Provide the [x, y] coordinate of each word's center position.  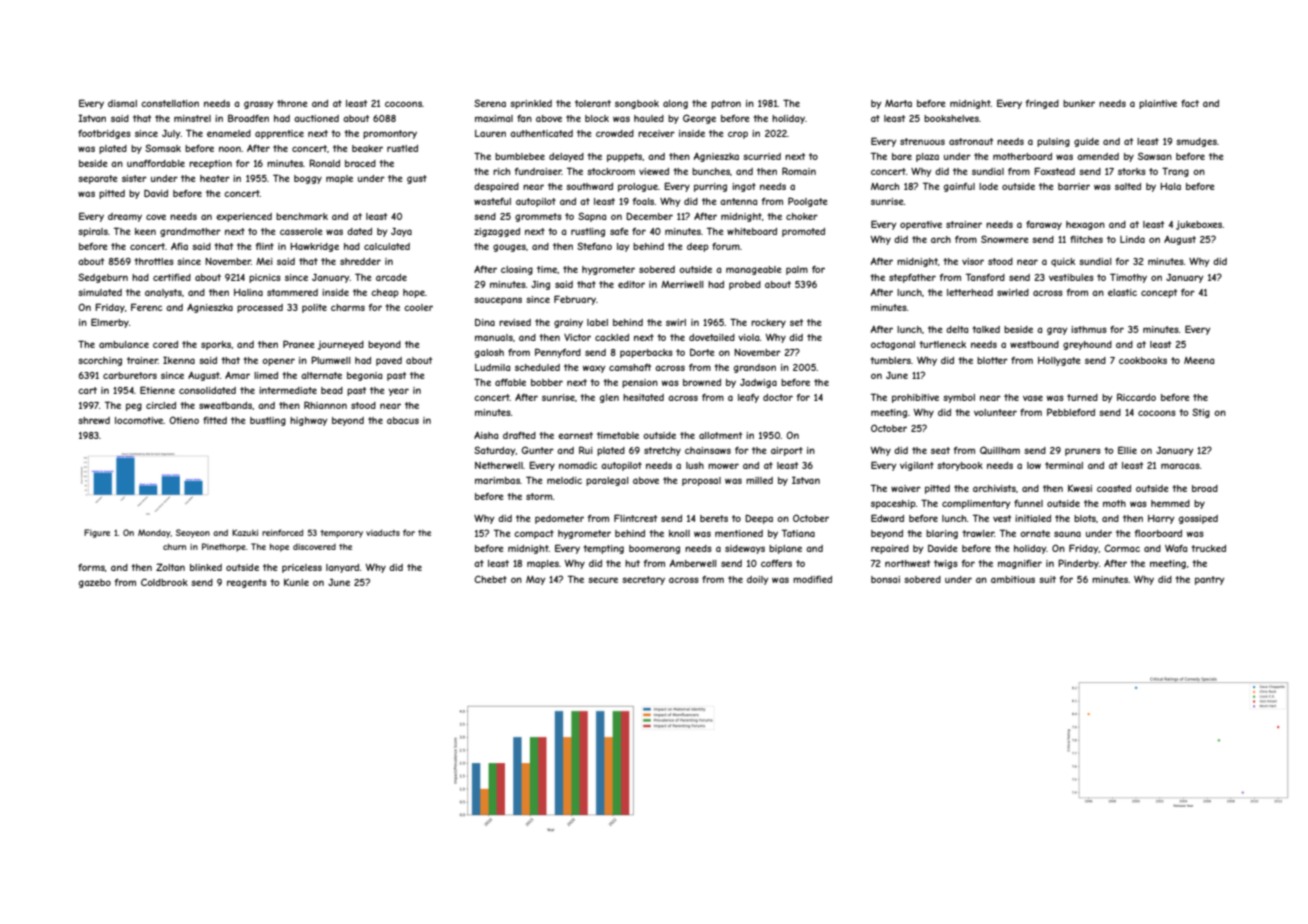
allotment [720, 435]
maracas [1180, 466]
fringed [1042, 104]
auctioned [316, 118]
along [675, 104]
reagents [247, 583]
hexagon [1085, 225]
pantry [1210, 580]
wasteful [492, 201]
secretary [643, 580]
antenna [738, 201]
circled [161, 405]
